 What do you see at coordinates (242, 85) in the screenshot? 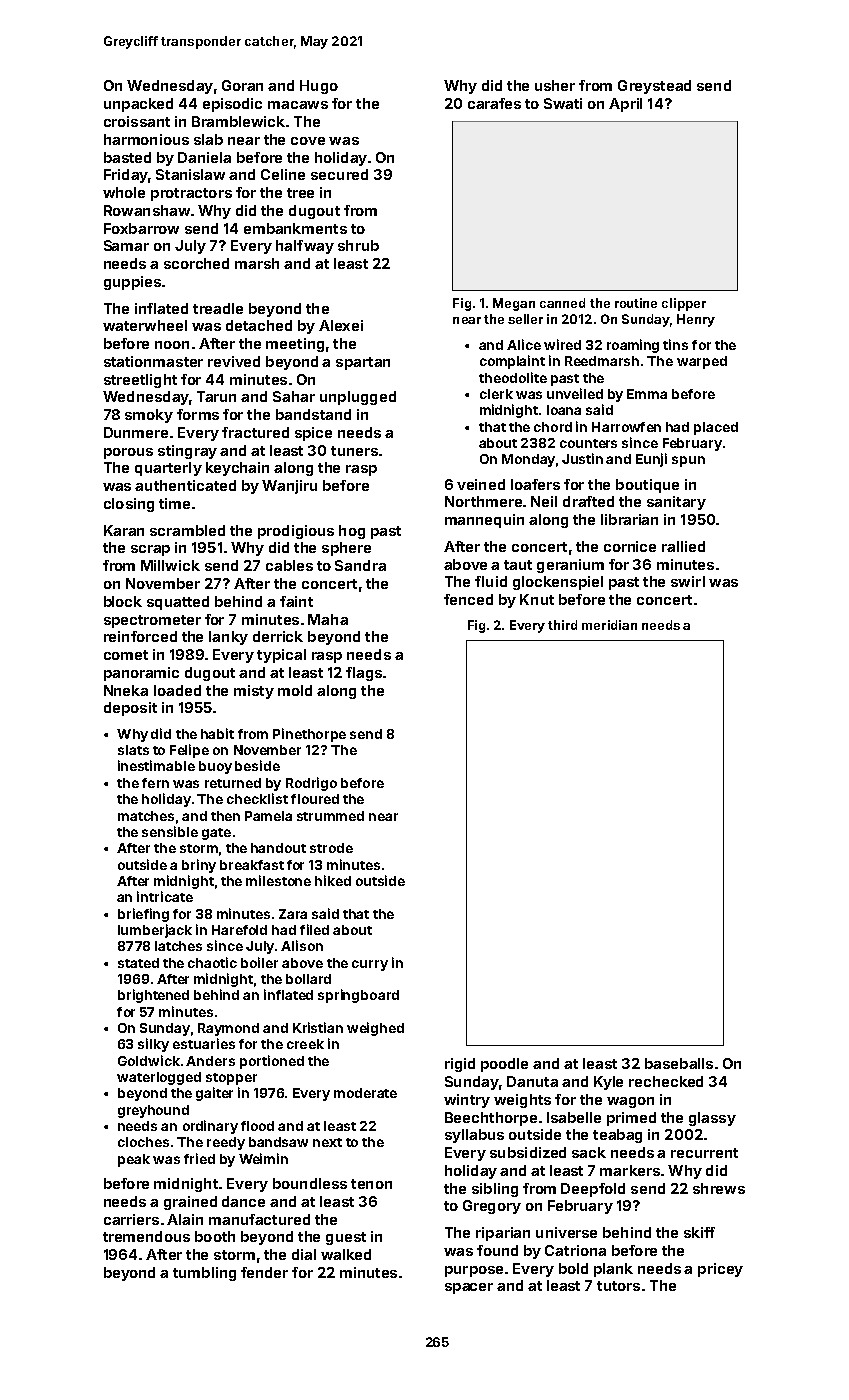
I see `Goran` at bounding box center [242, 85].
